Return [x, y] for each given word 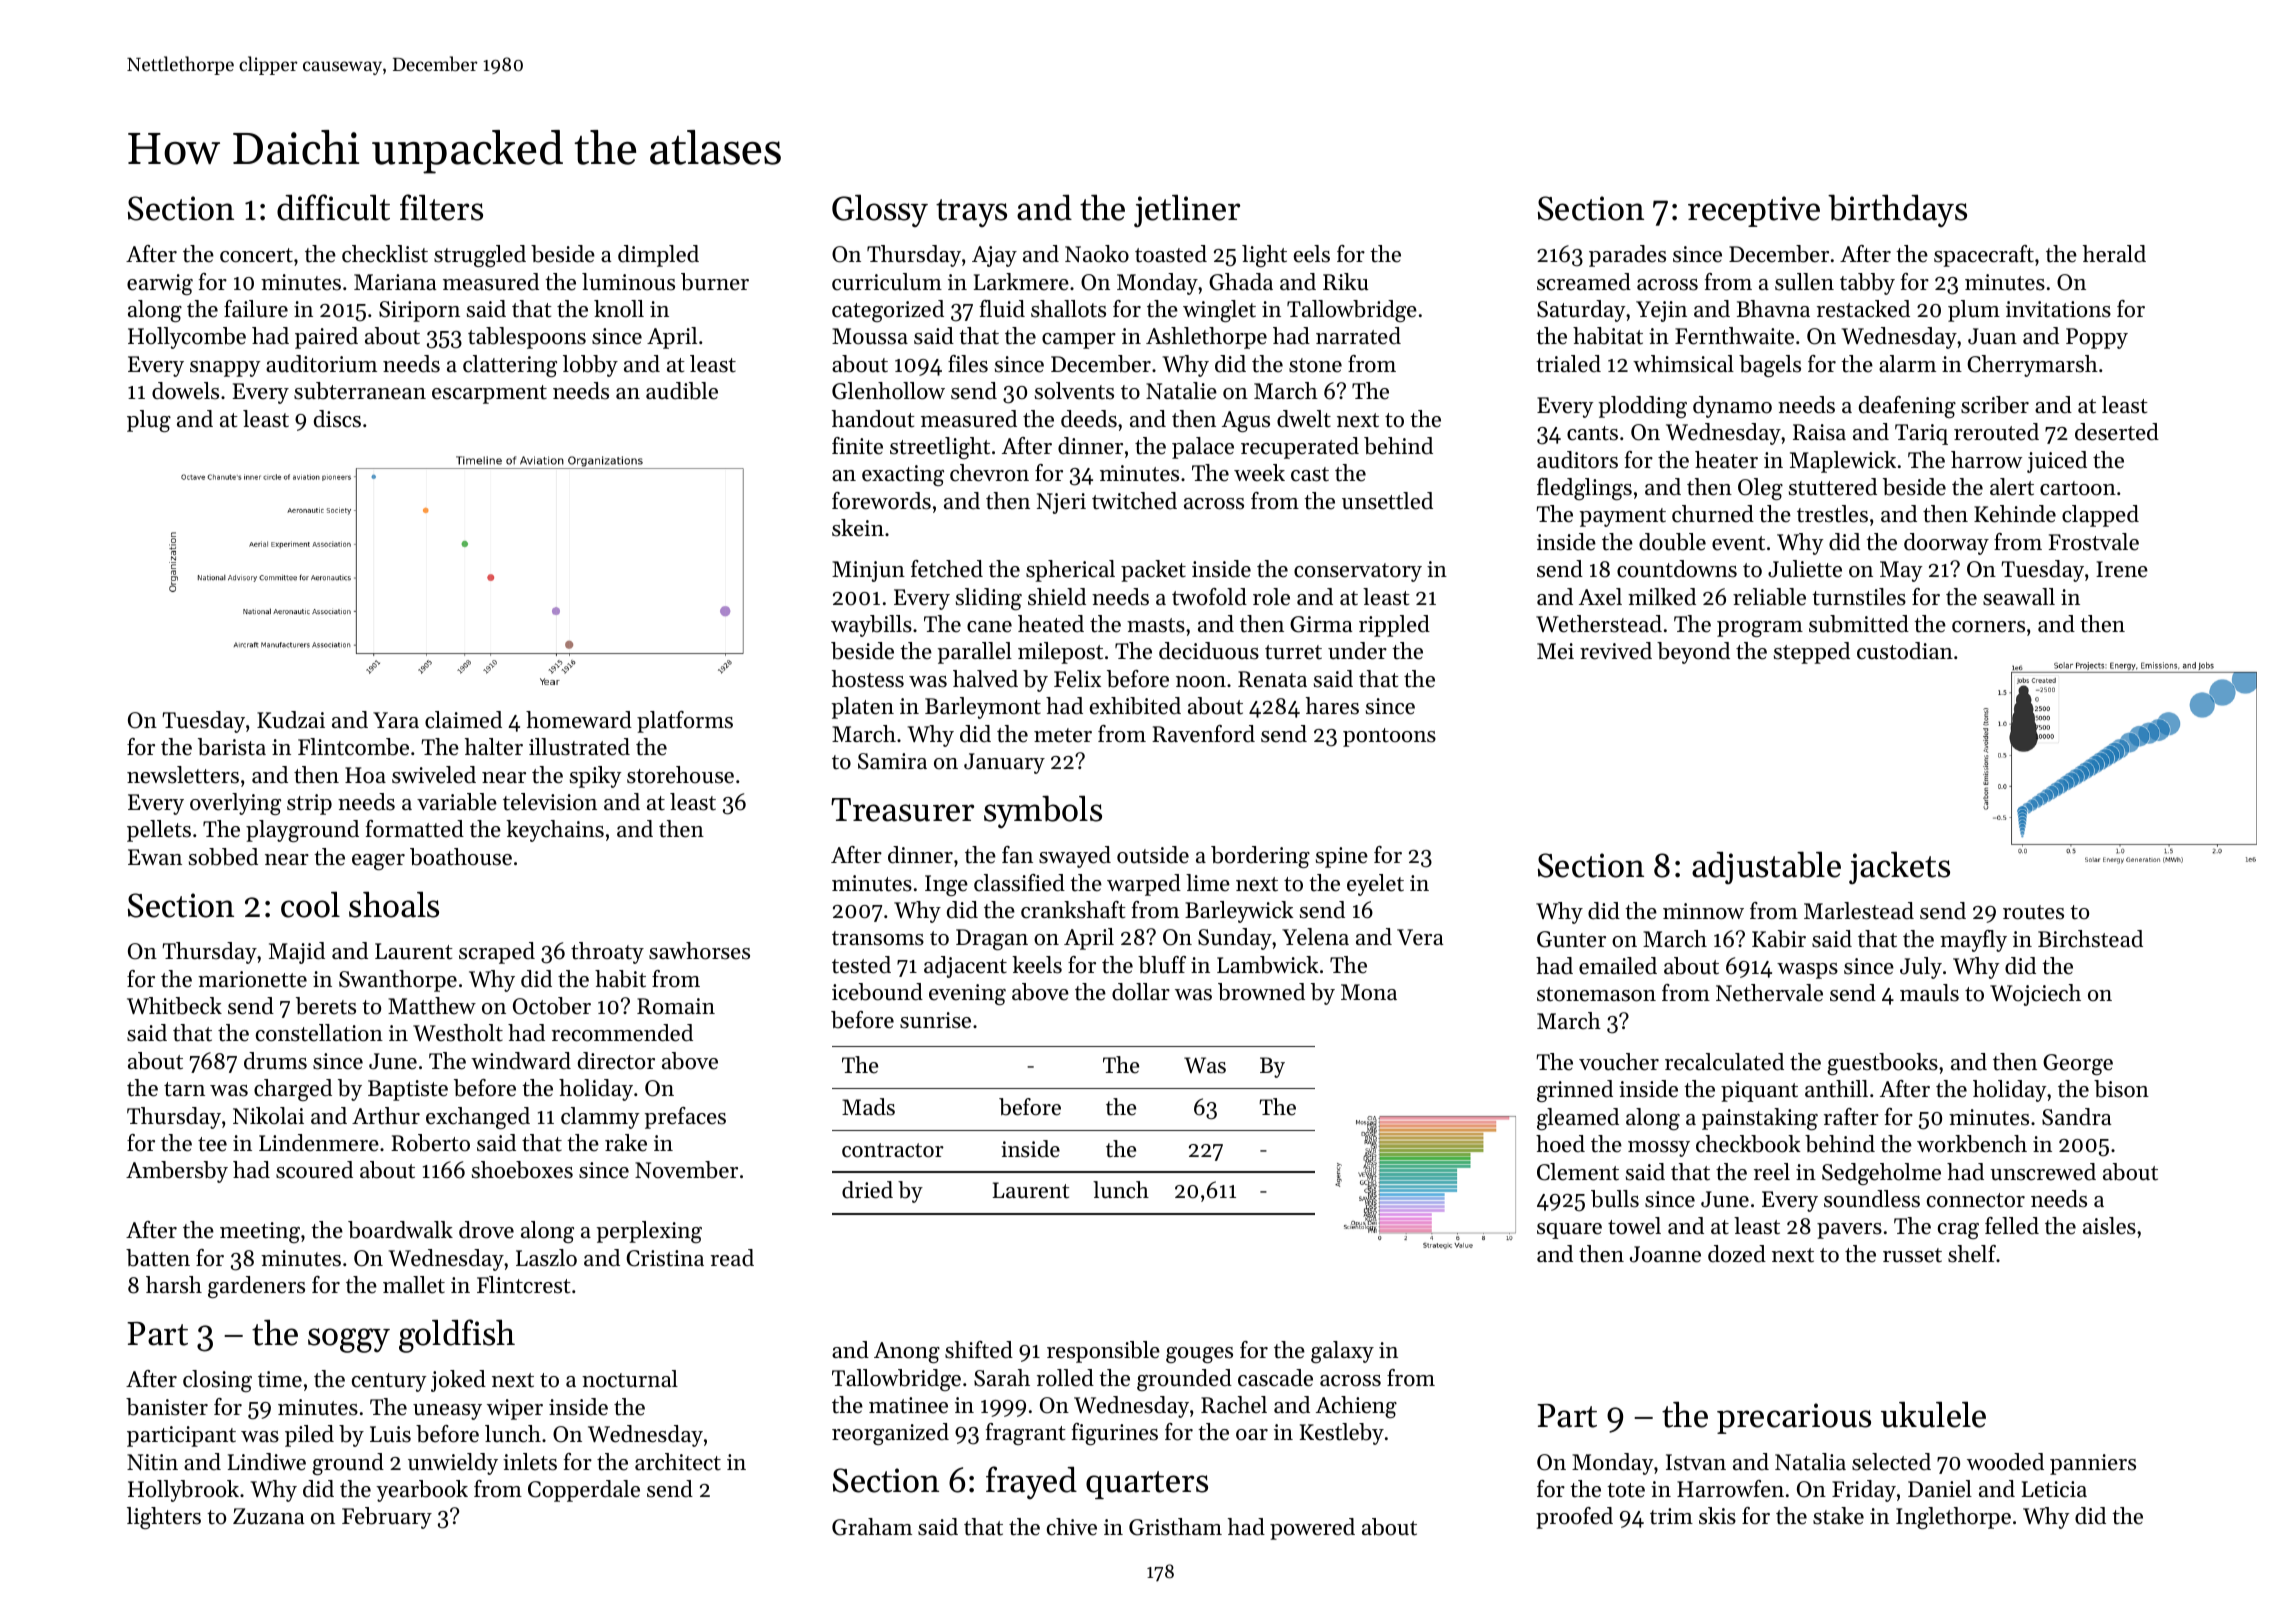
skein [858, 528]
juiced [2057, 462]
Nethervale [1769, 993]
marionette [252, 979]
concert [256, 255]
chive [1072, 1527]
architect [678, 1462]
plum [1974, 311]
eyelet [1375, 885]
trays [971, 213]
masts [1156, 625]
